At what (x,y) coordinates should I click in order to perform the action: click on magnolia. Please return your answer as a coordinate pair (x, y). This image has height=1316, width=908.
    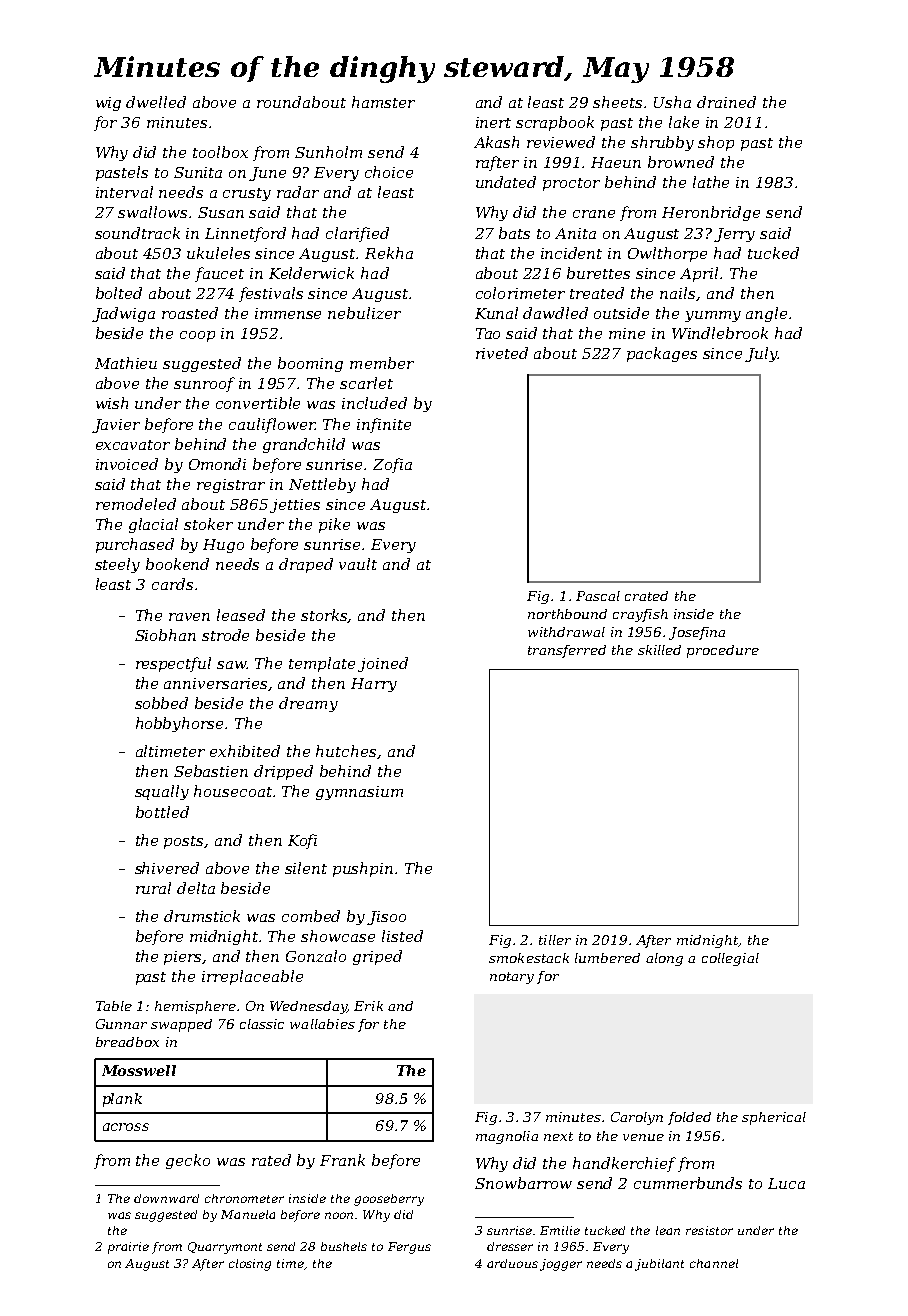
    Looking at the image, I should click on (507, 1137).
